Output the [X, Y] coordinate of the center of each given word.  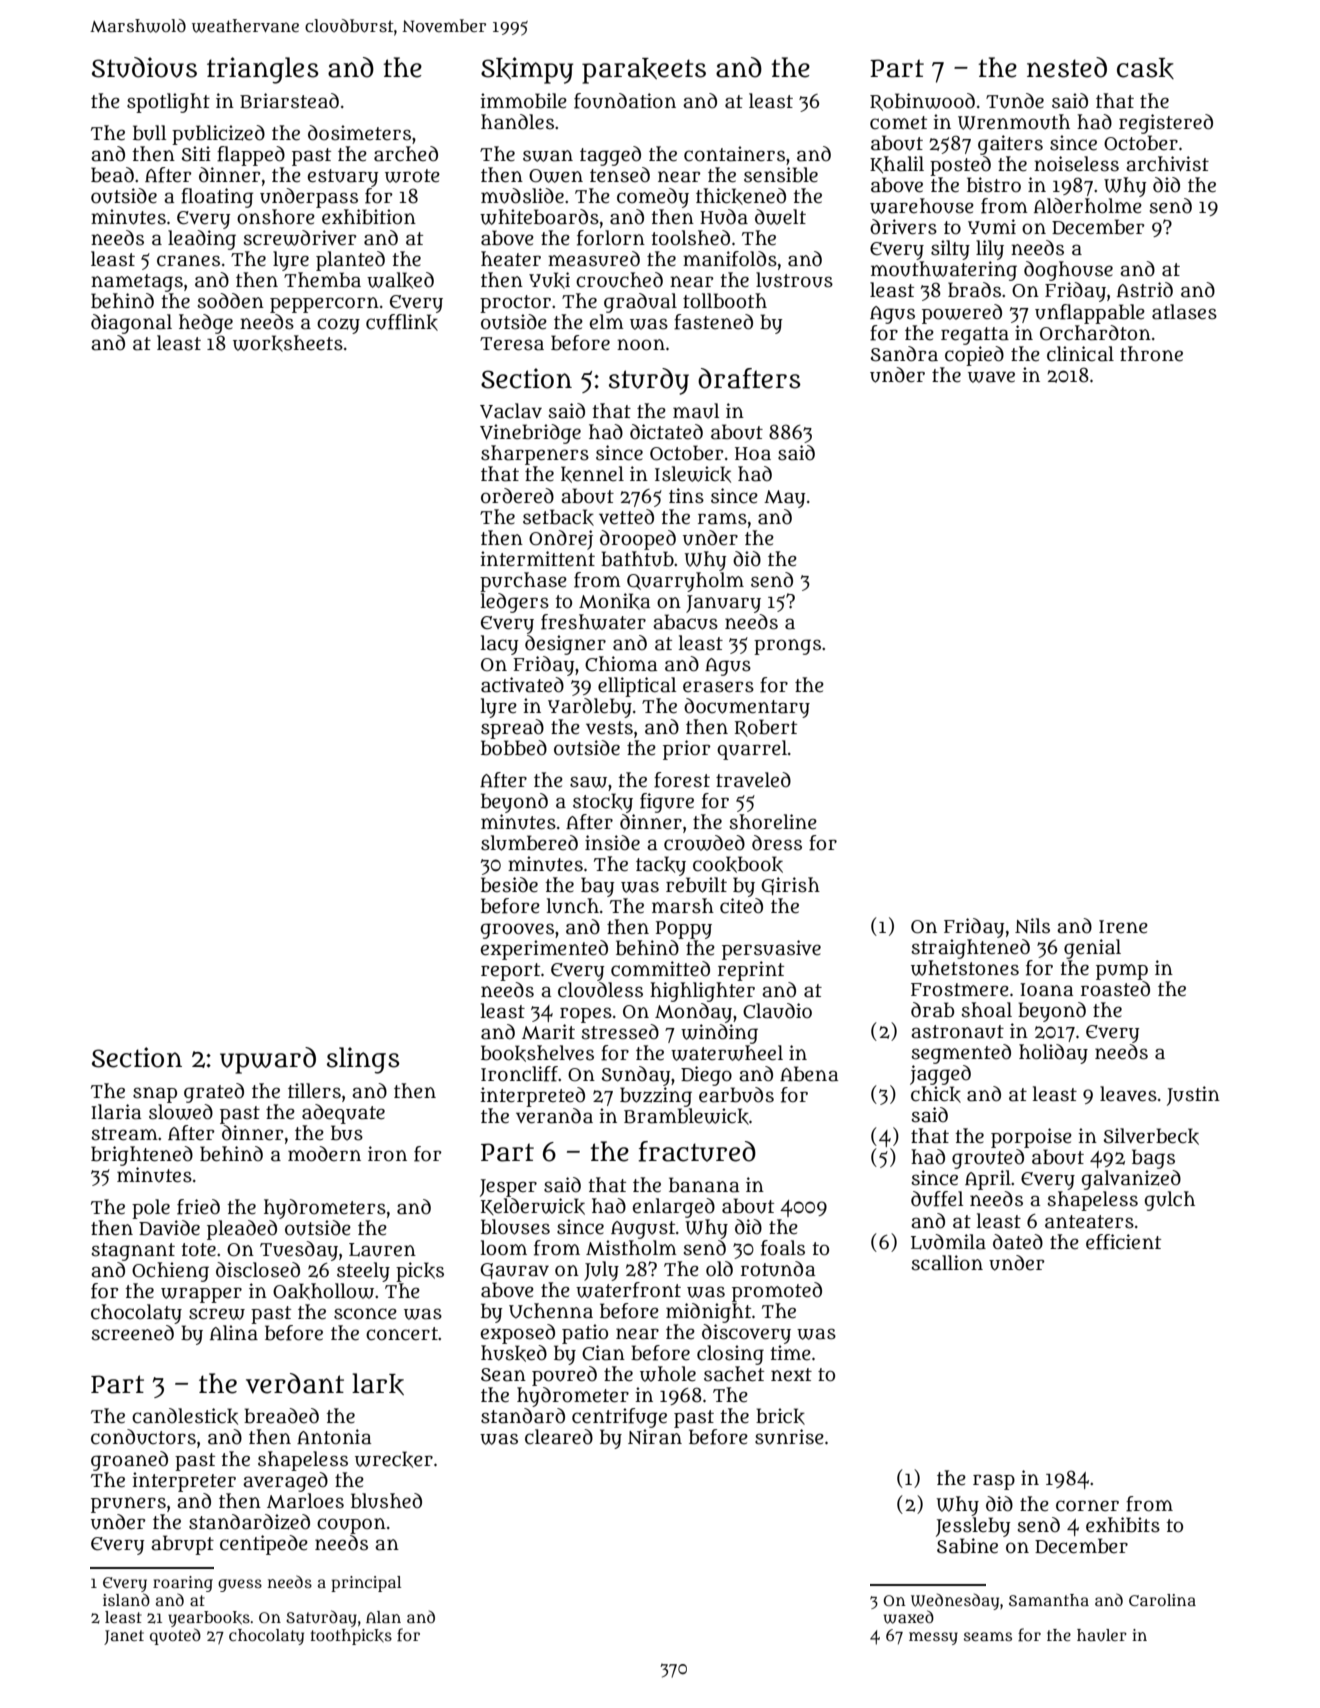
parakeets [644, 71]
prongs [787, 647]
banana [704, 1185]
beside [509, 885]
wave [991, 377]
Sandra [904, 354]
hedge [206, 324]
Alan [383, 1617]
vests [609, 728]
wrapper [201, 1295]
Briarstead [289, 101]
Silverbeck [1151, 1136]
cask [1145, 68]
